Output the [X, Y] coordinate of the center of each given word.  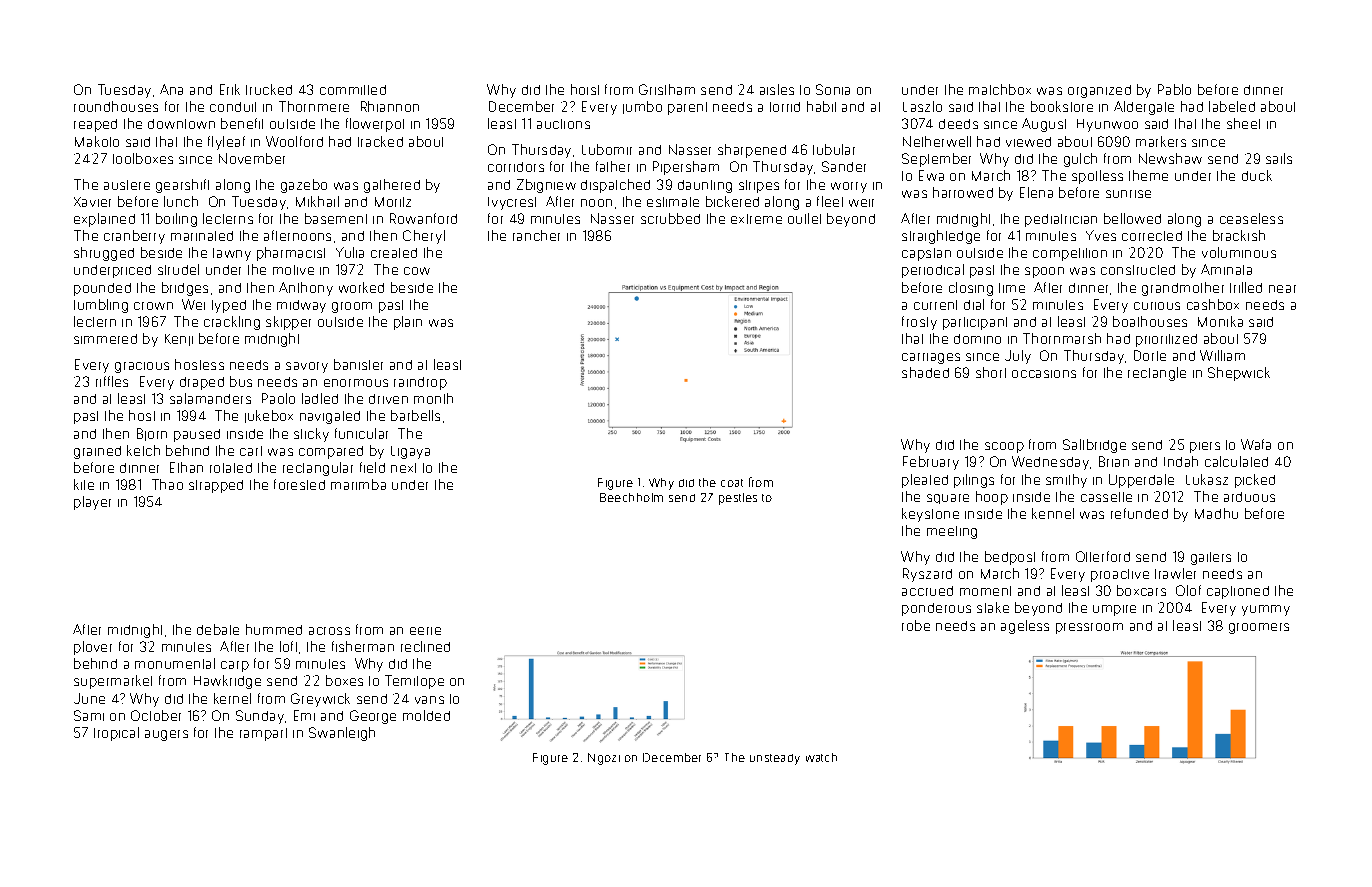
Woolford [294, 141]
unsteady [775, 759]
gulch [1080, 160]
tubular [834, 149]
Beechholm [631, 497]
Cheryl [424, 237]
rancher [536, 235]
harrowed [963, 192]
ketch [143, 450]
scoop [1004, 447]
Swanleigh [342, 734]
